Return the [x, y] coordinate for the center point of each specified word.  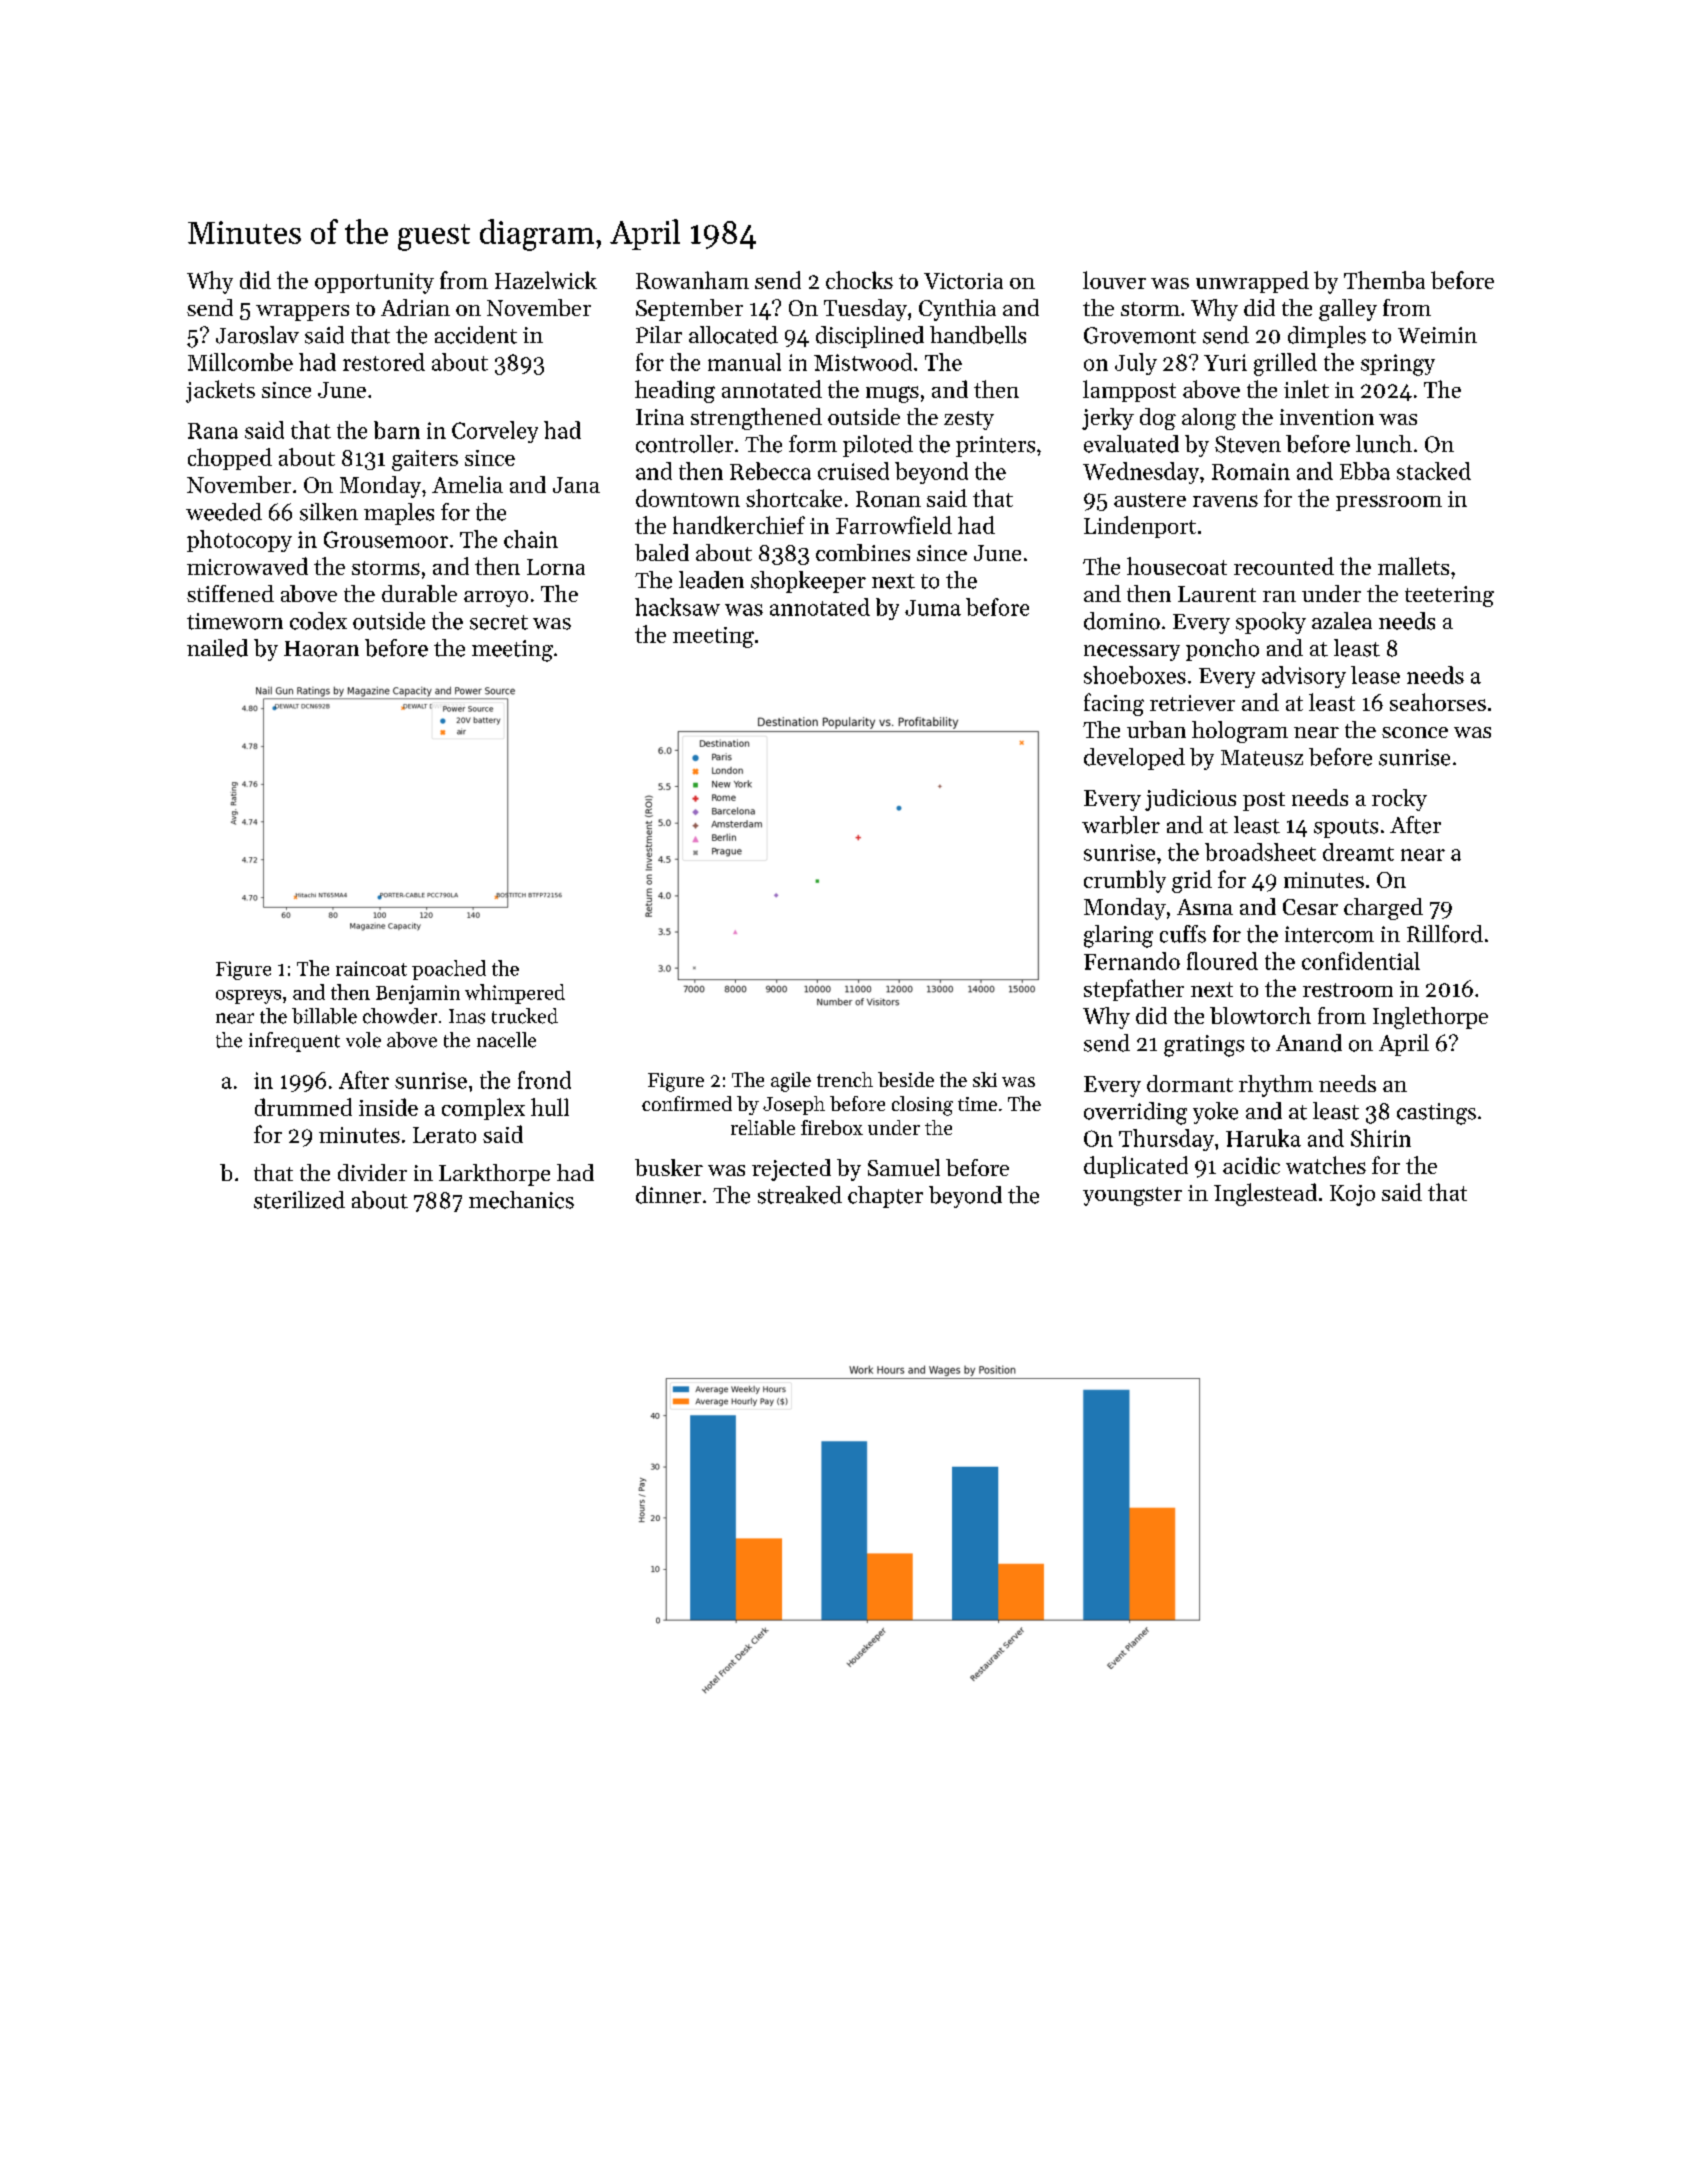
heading [675, 391]
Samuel [904, 1167]
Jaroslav [257, 335]
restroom [1348, 990]
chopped [230, 459]
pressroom [1389, 503]
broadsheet [1260, 852]
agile [791, 1082]
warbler [1121, 825]
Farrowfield [894, 525]
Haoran [321, 649]
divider [372, 1172]
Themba [1384, 280]
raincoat [371, 968]
